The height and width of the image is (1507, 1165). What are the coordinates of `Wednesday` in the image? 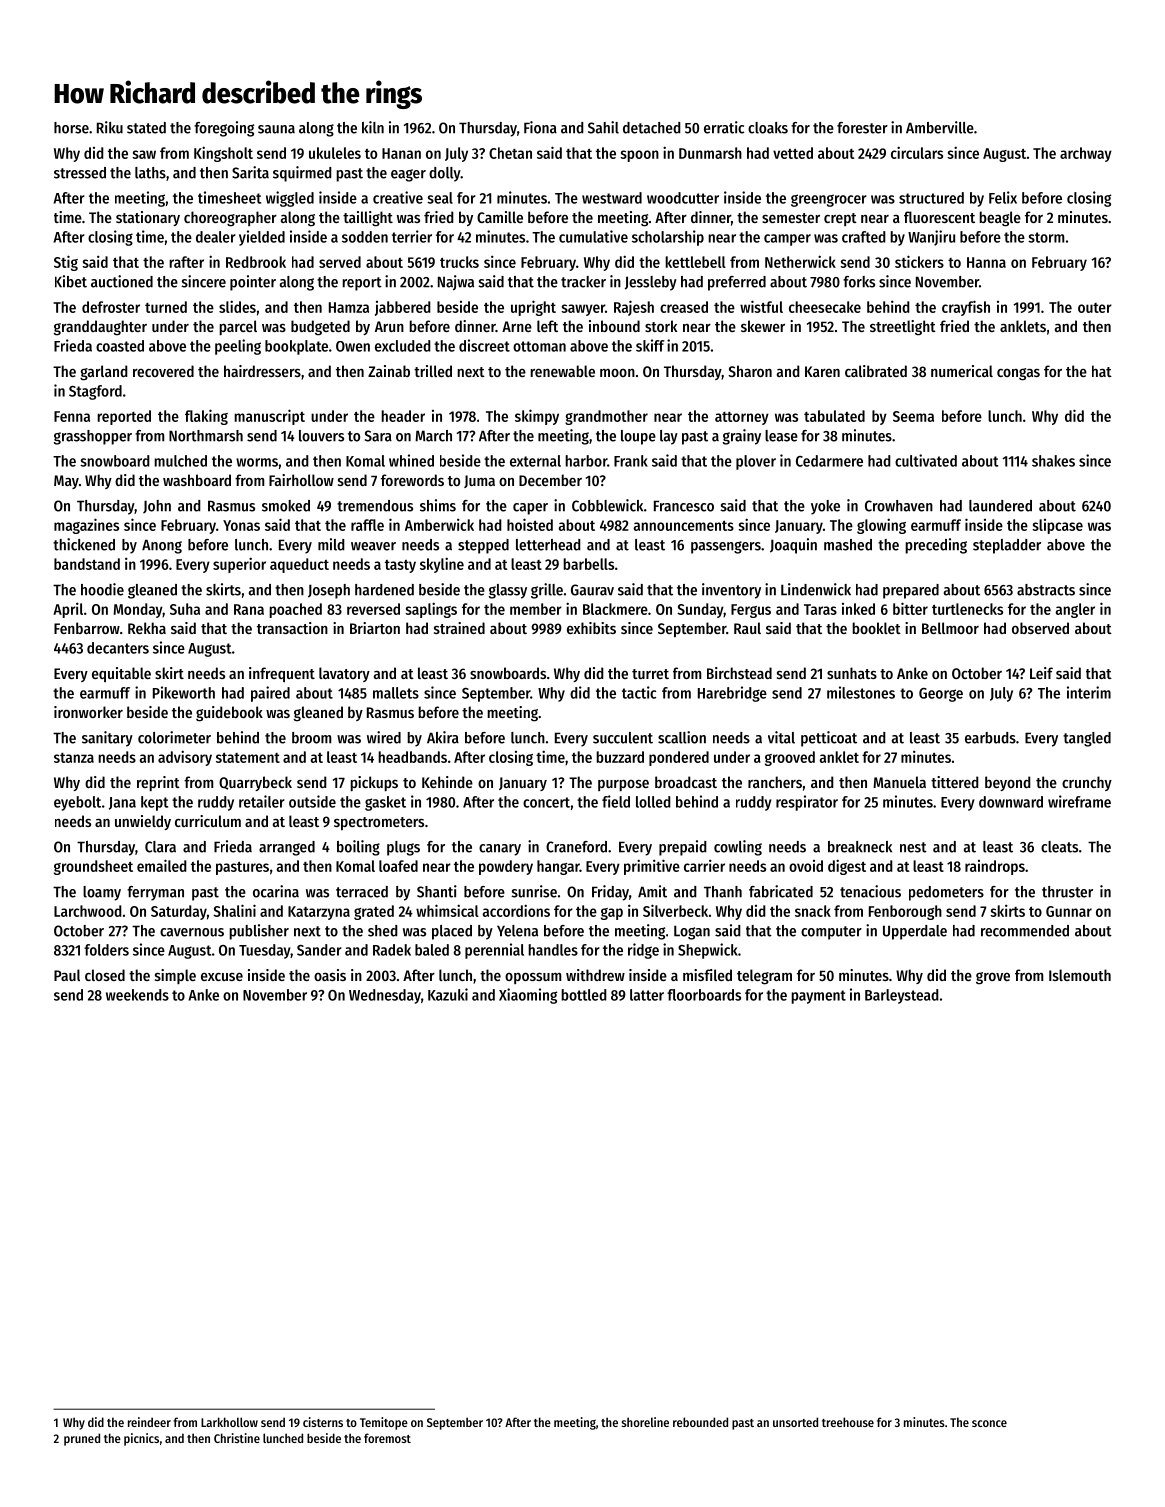 It's located at (385, 996).
